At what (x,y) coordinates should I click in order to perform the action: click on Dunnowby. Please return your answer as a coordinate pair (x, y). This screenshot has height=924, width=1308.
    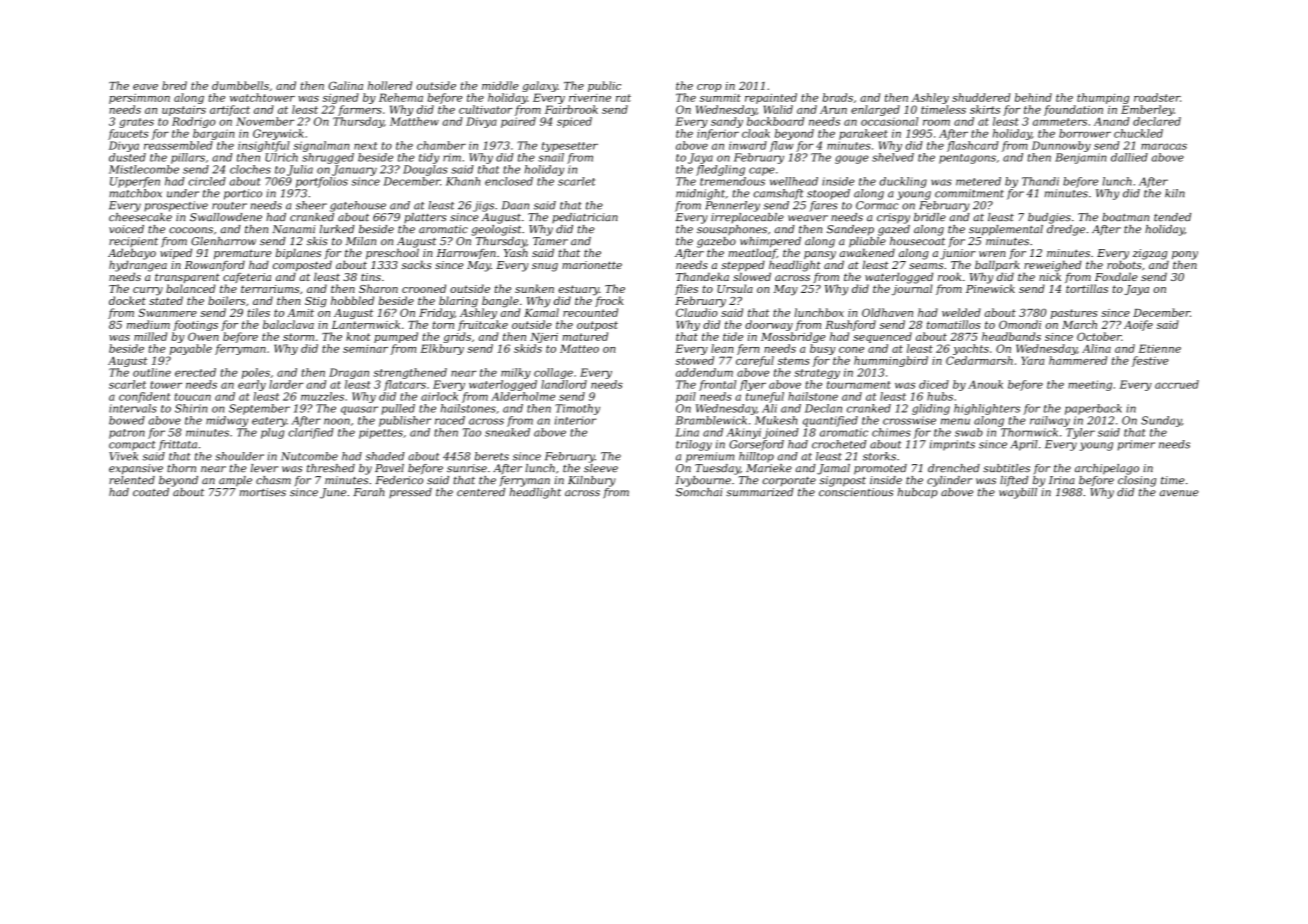
    Looking at the image, I should click on (1061, 146).
